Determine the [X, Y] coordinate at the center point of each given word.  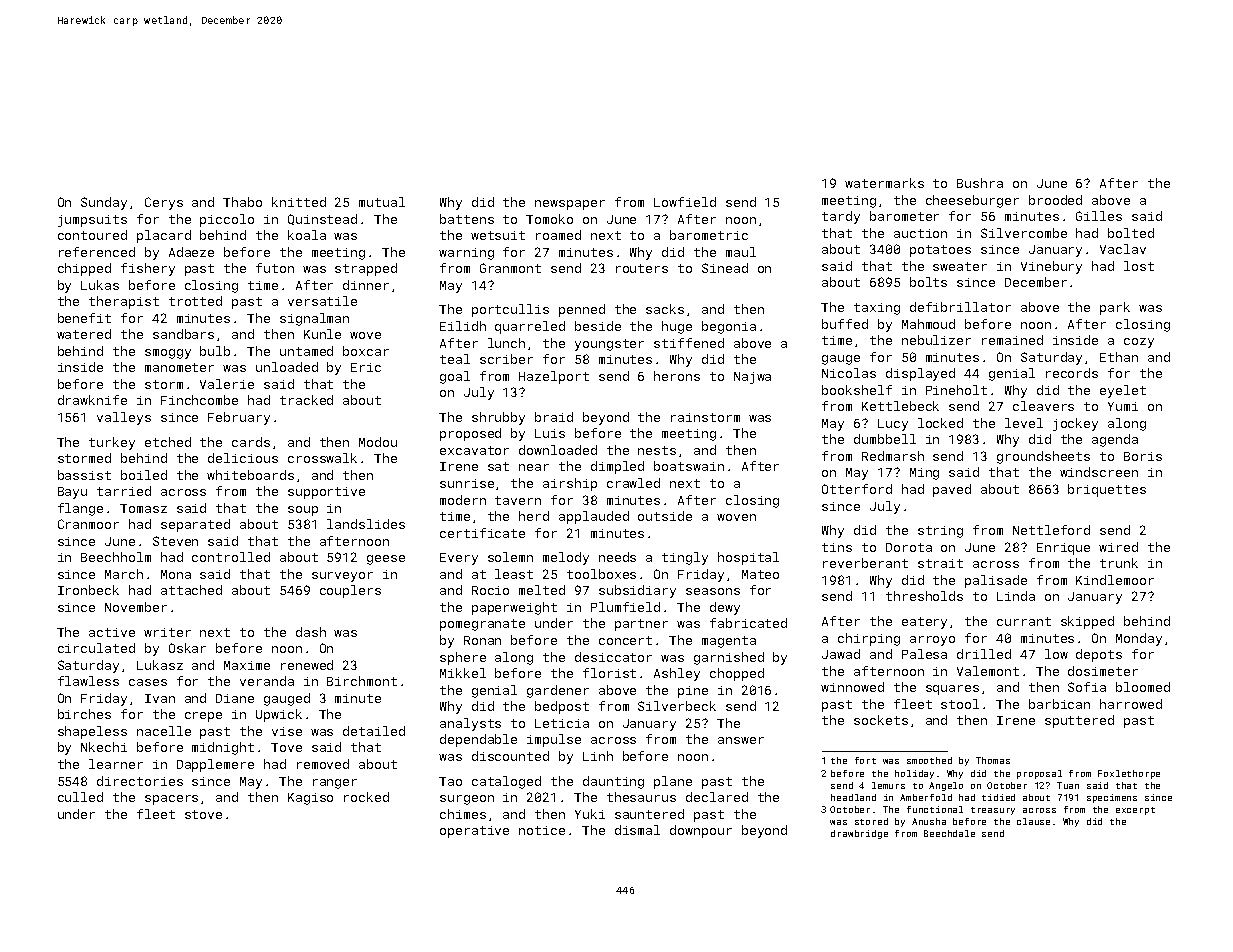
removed [323, 764]
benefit [84, 318]
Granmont [510, 268]
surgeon [467, 800]
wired [1118, 547]
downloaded [558, 450]
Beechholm [116, 557]
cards [251, 442]
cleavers [1043, 406]
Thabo [242, 202]
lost [1139, 266]
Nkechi [104, 747]
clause [1033, 821]
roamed [558, 235]
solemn [510, 557]
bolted [1131, 233]
